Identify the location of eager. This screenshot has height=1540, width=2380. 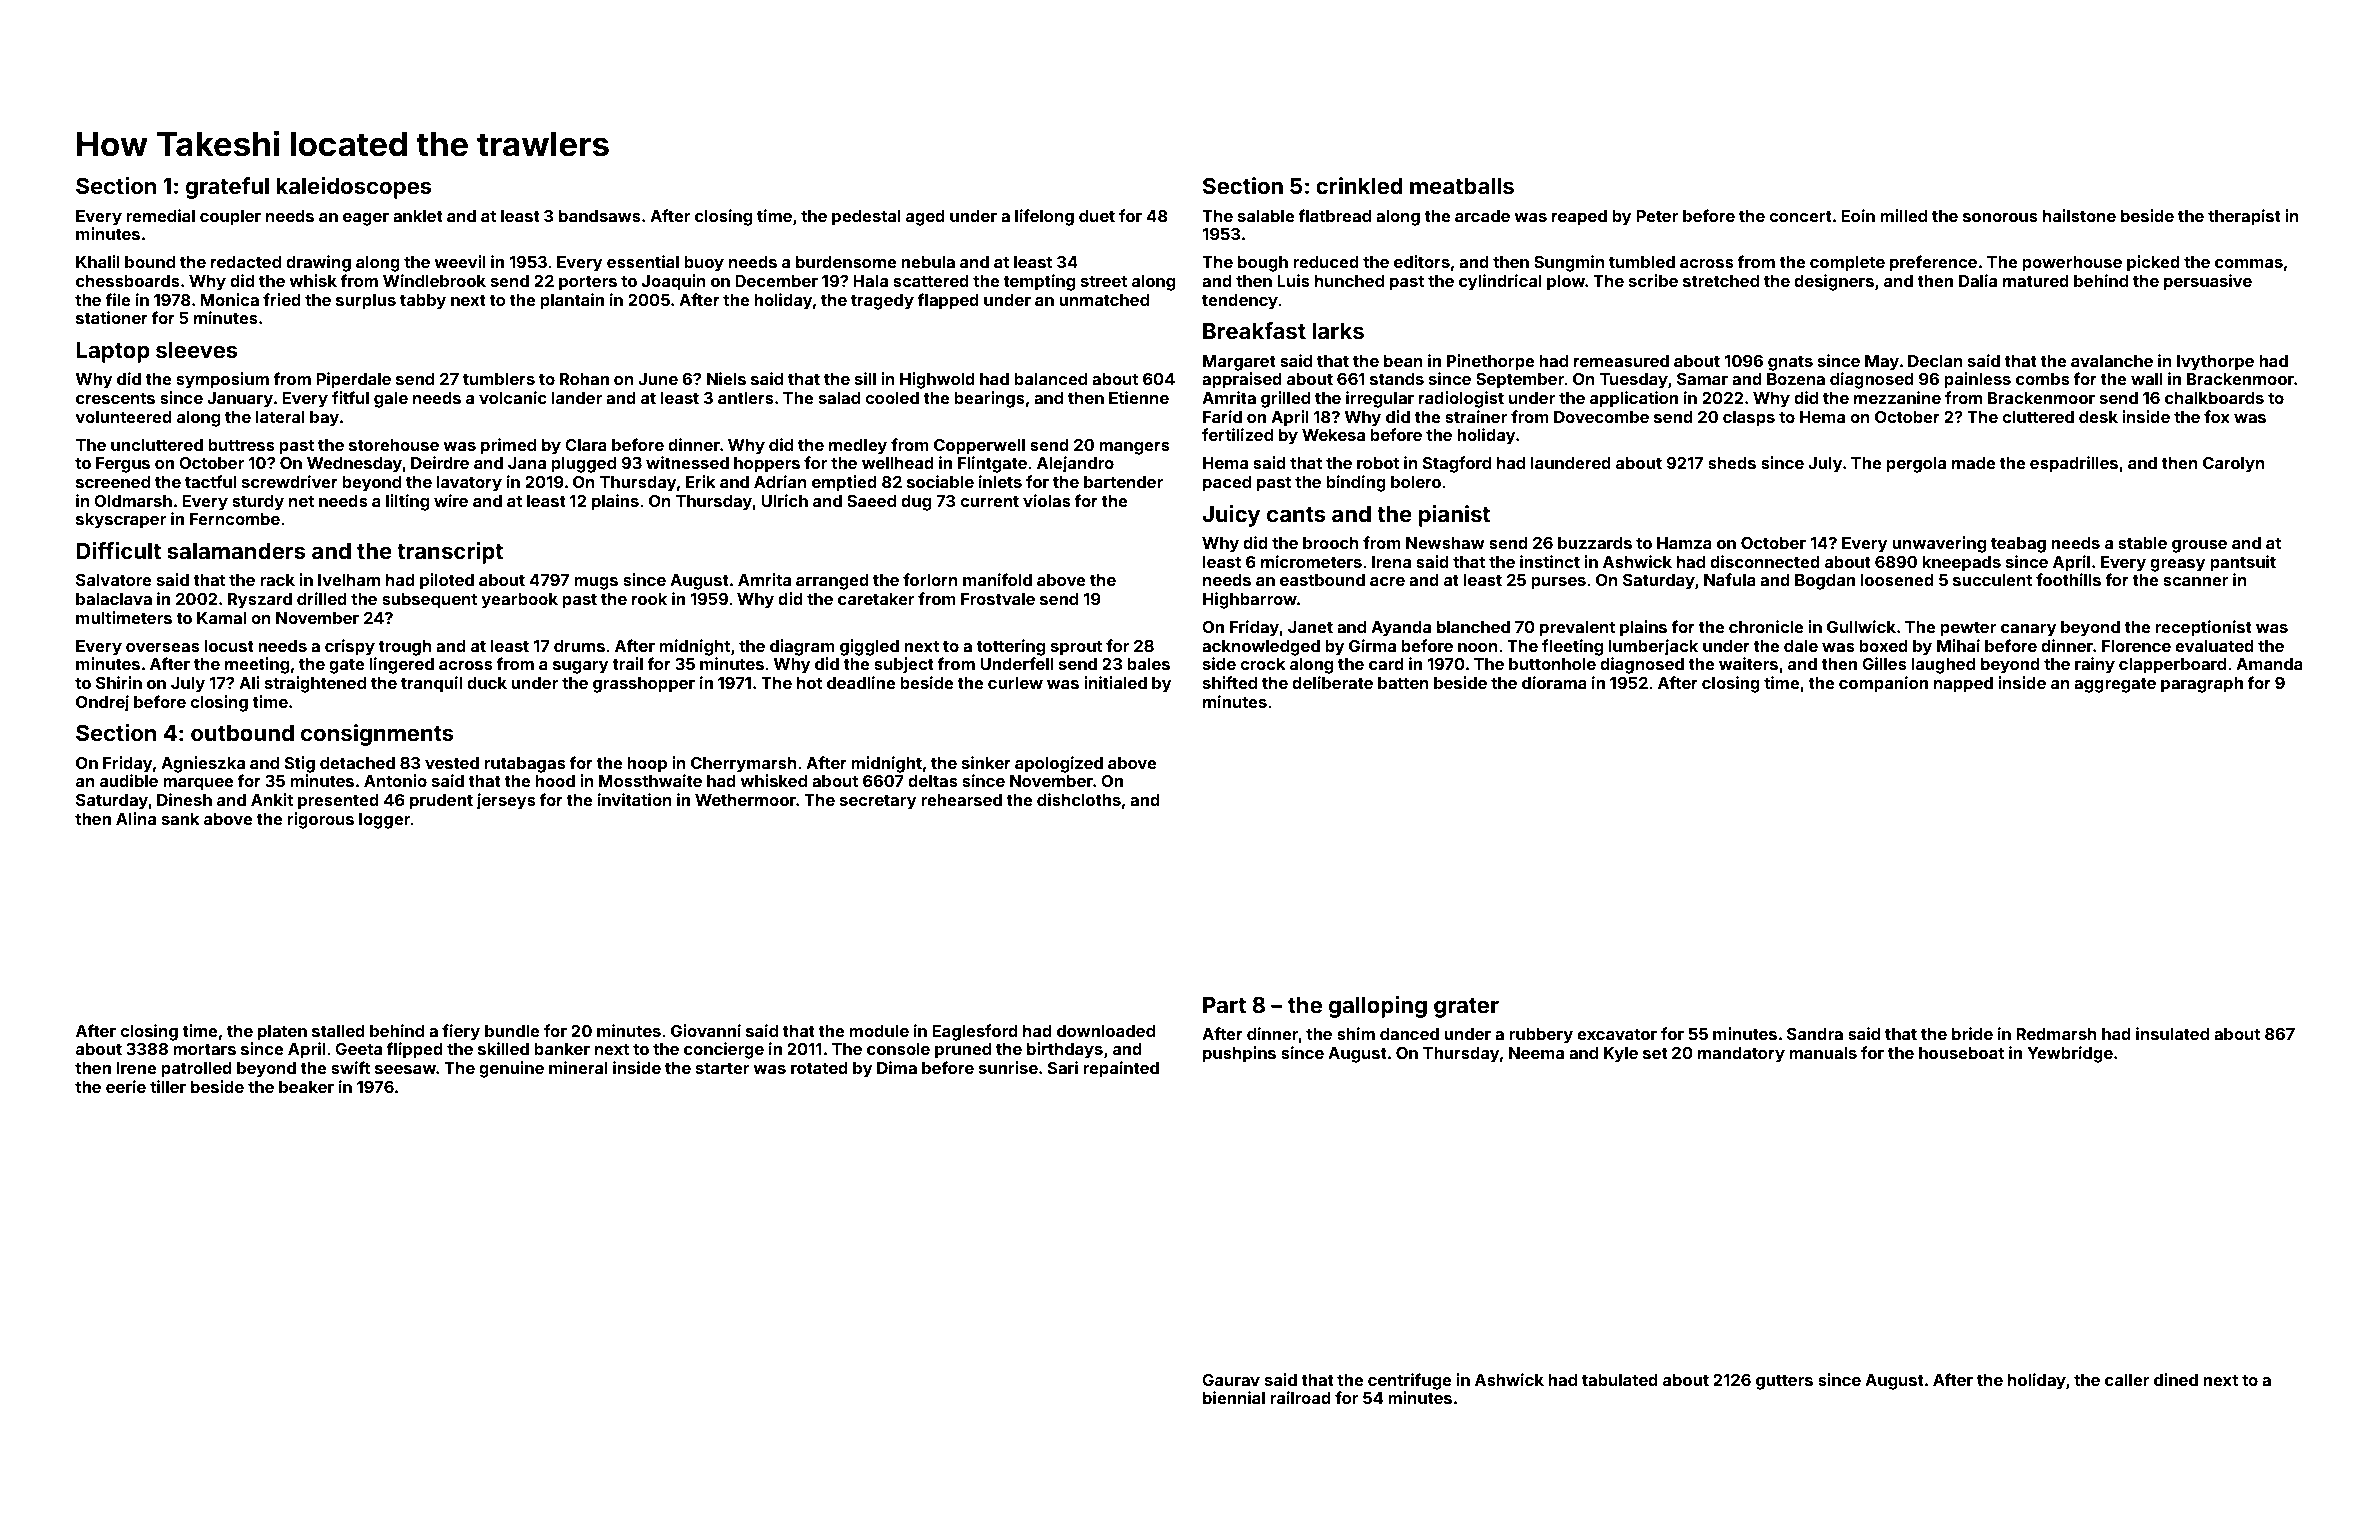
(366, 219).
